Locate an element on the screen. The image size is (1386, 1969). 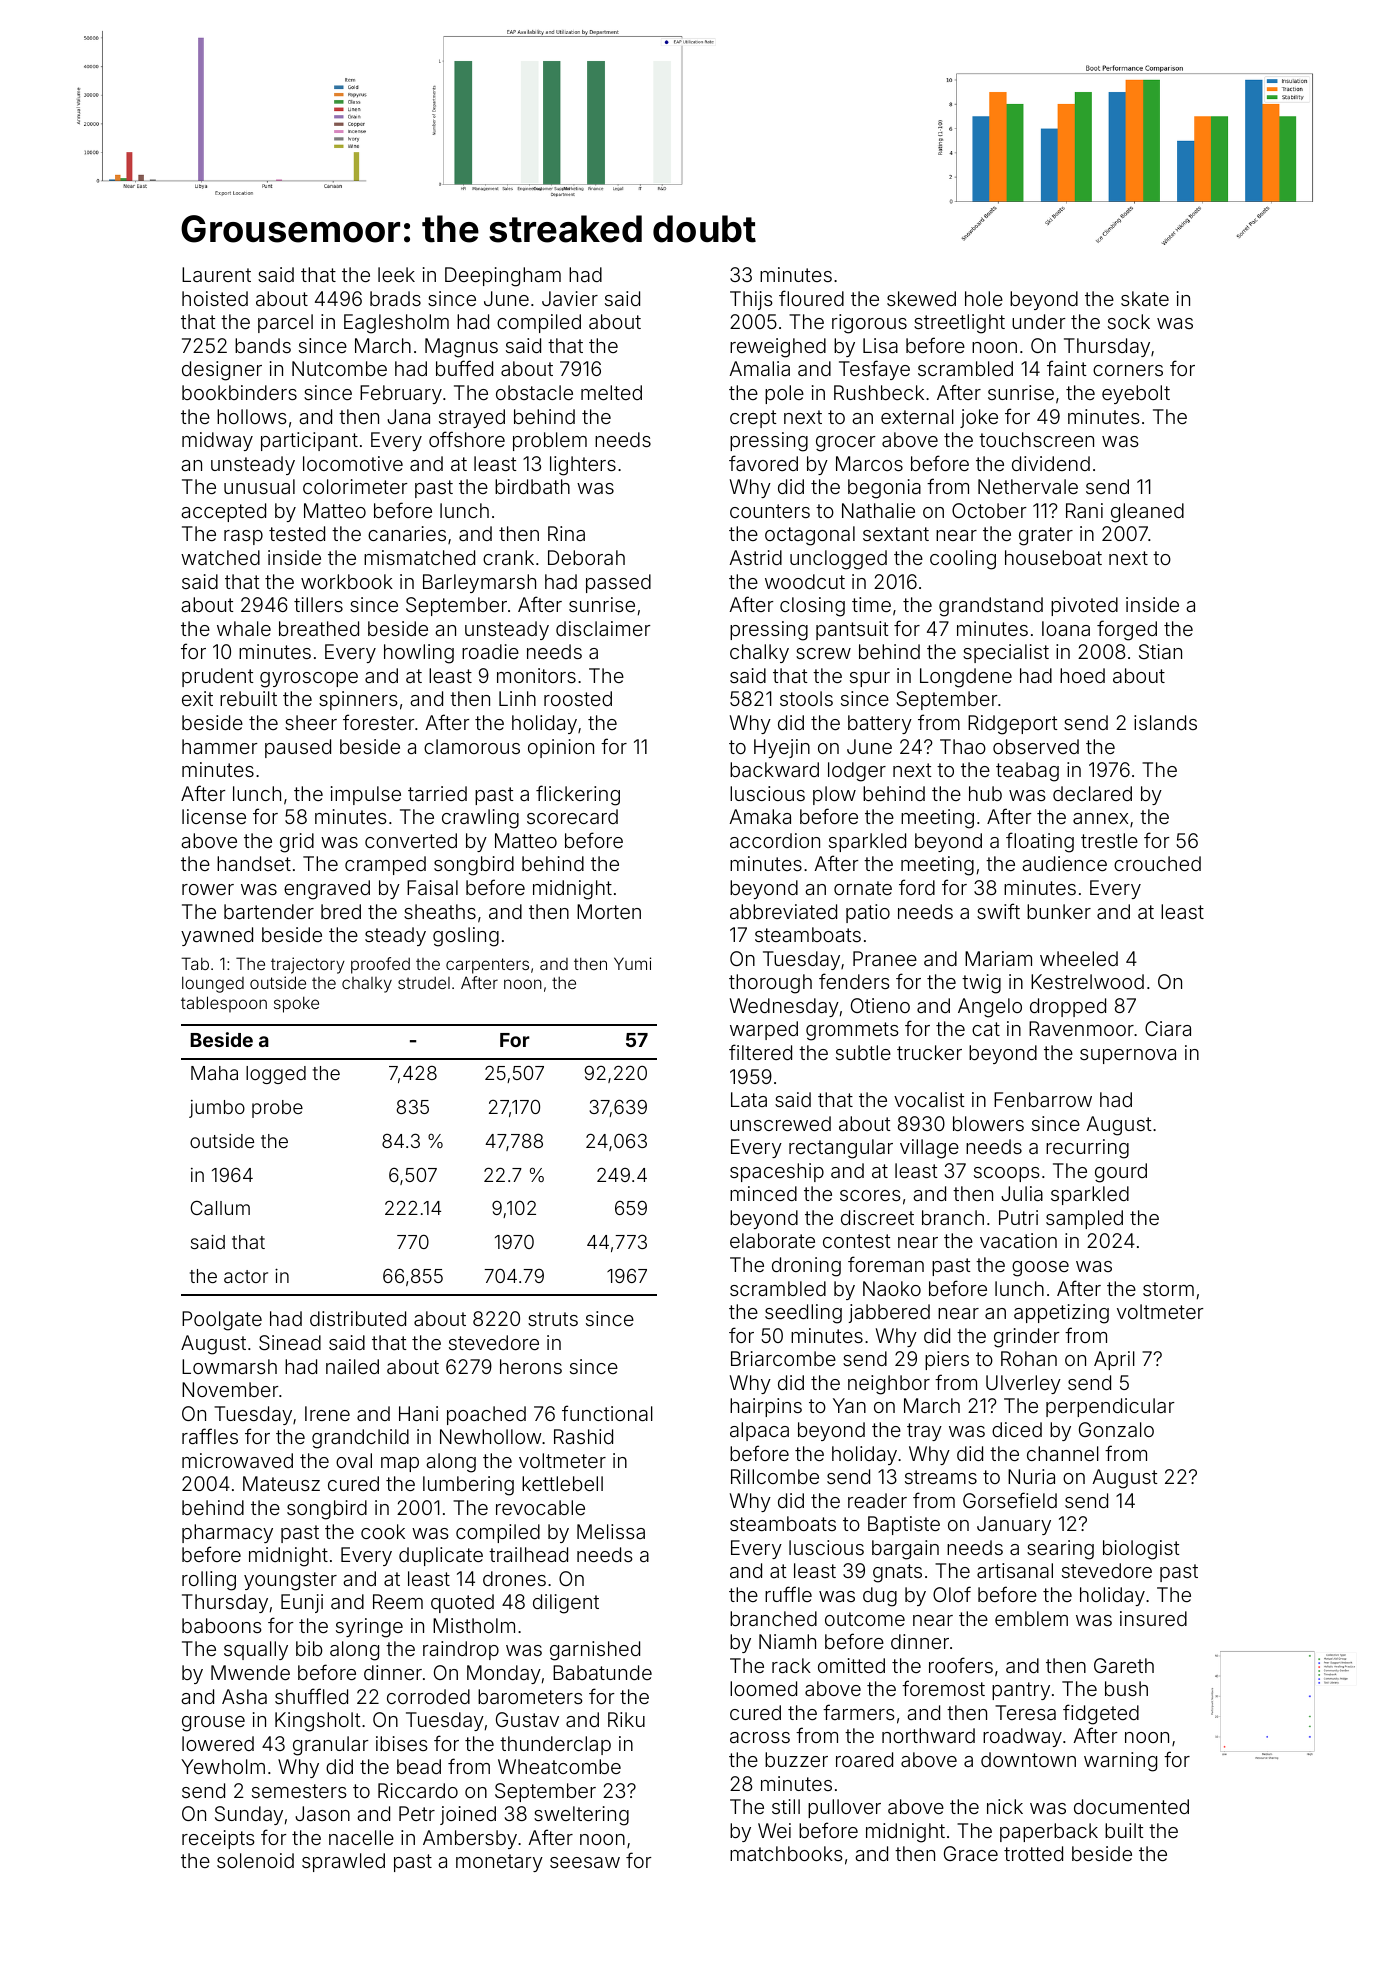
accepted is located at coordinates (223, 512).
